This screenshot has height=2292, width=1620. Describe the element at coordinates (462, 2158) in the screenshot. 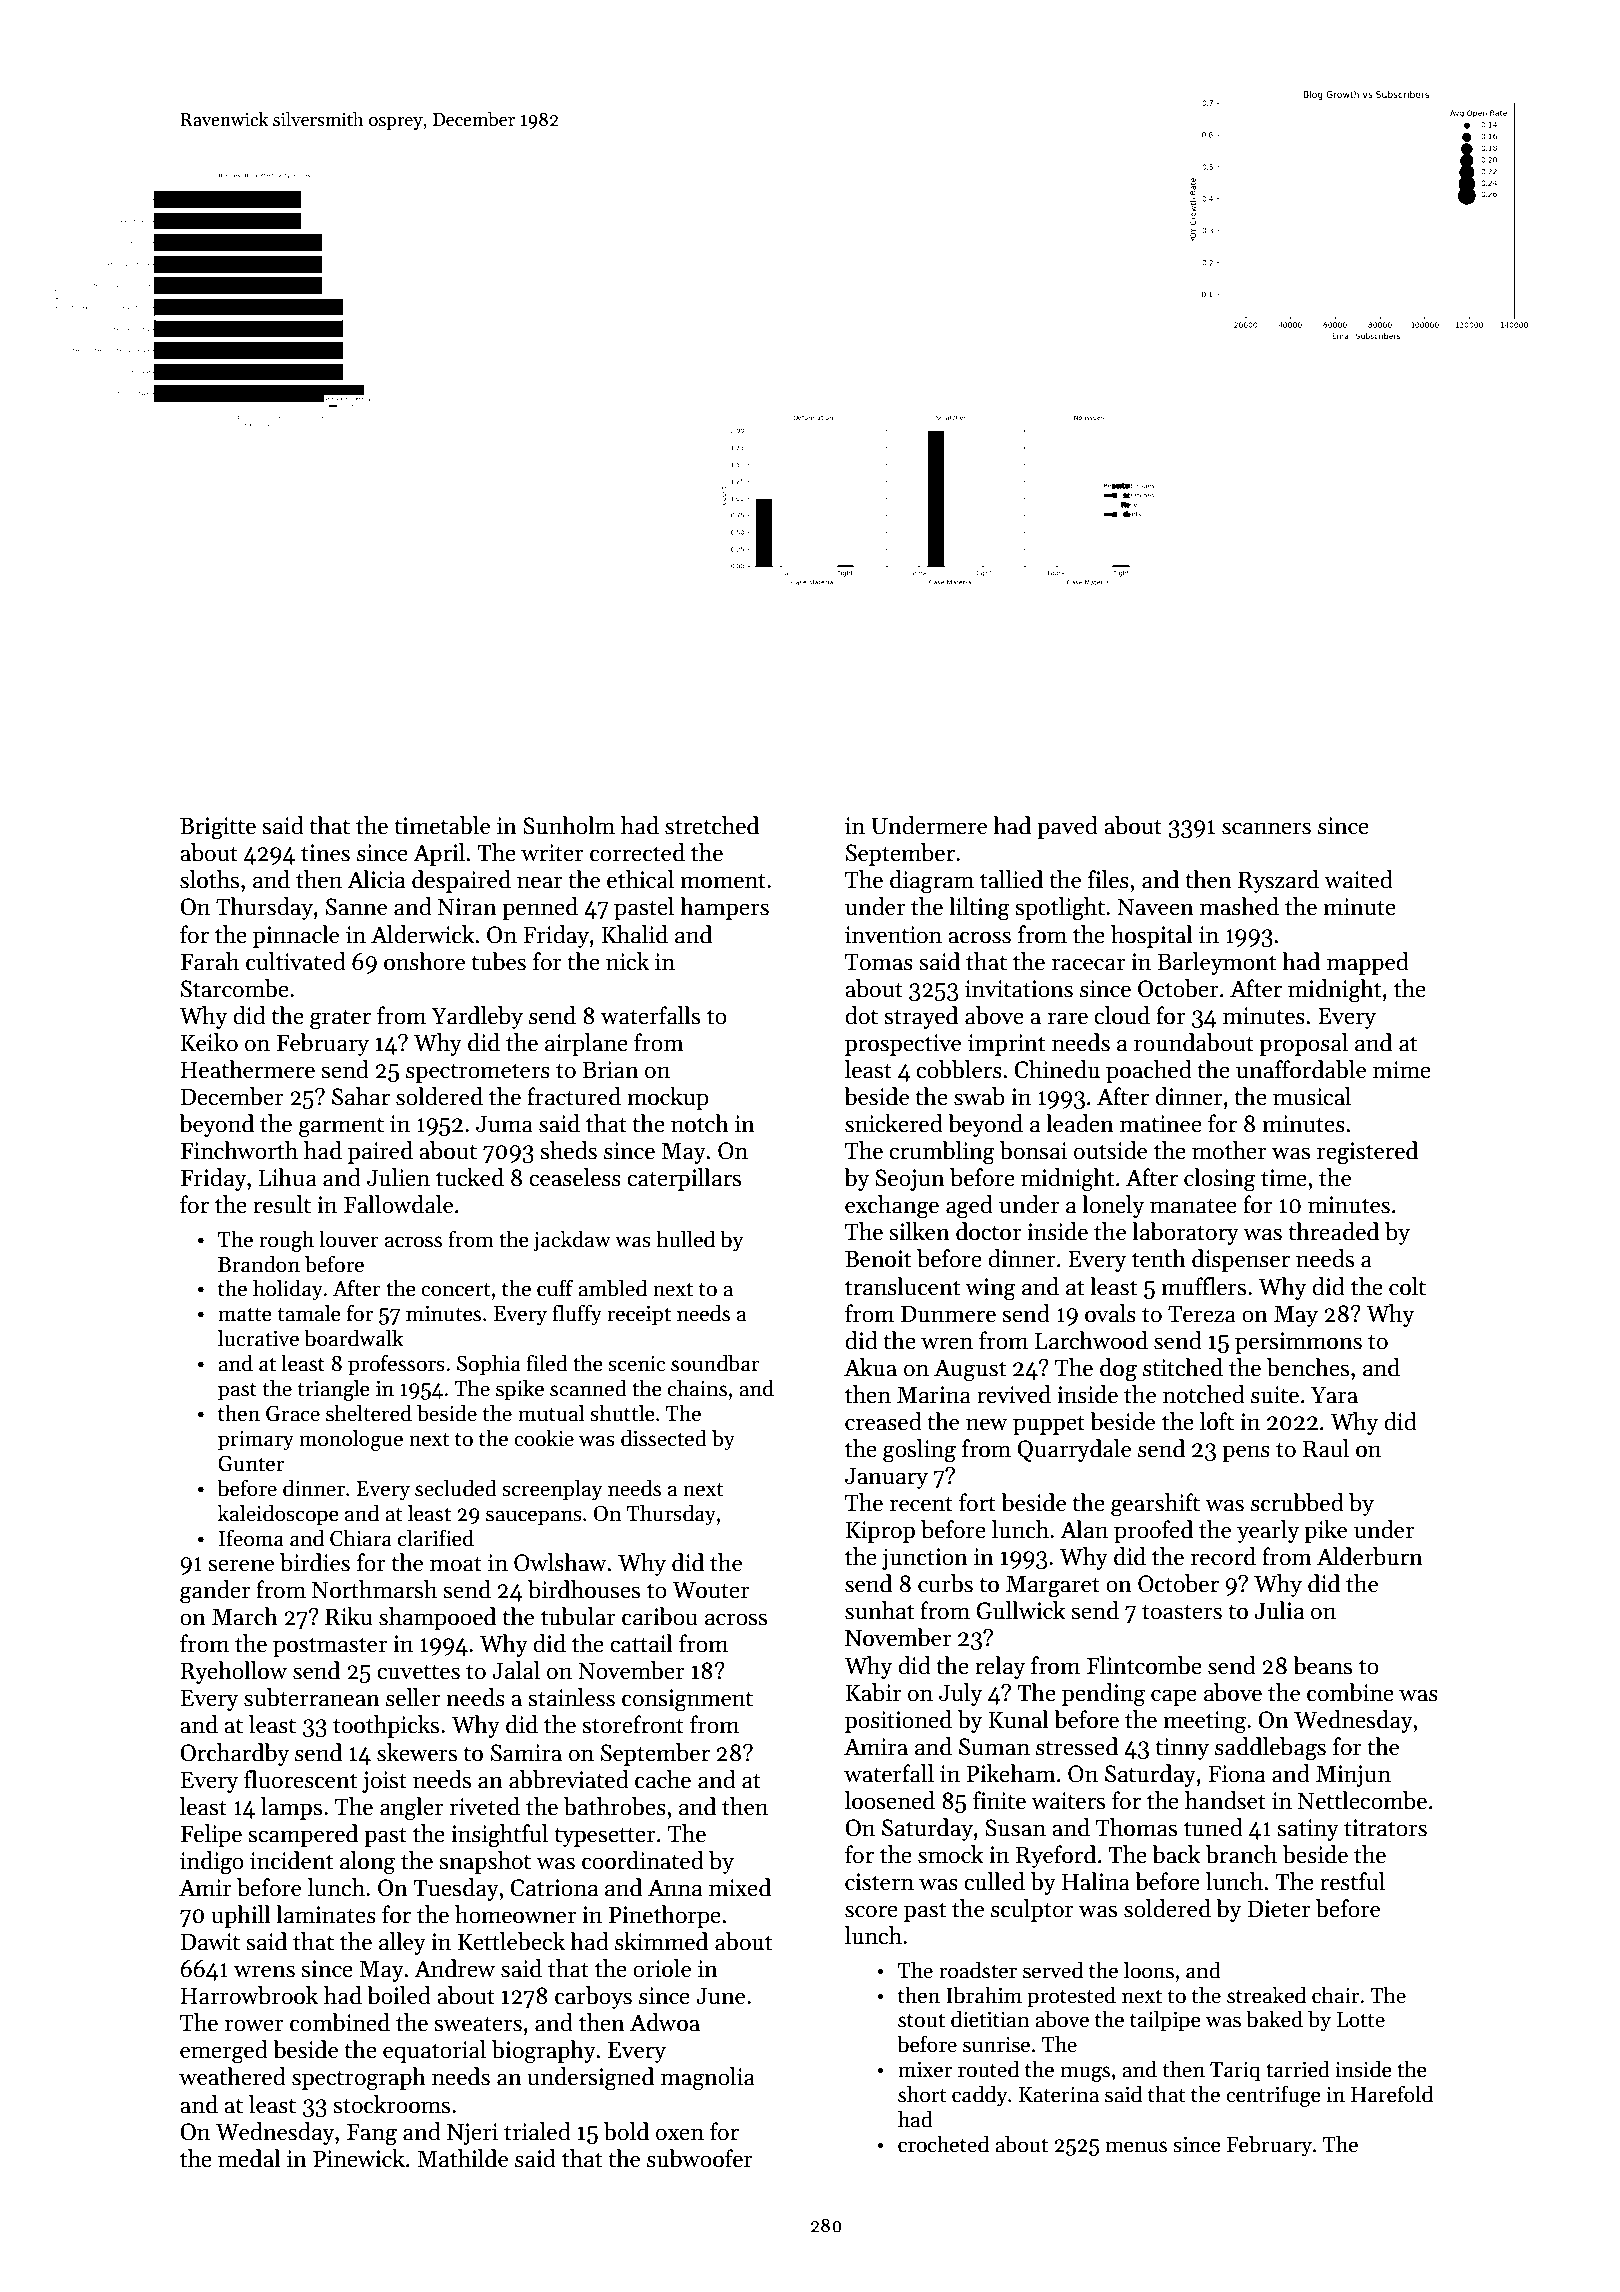

I see `Mathilde` at that location.
